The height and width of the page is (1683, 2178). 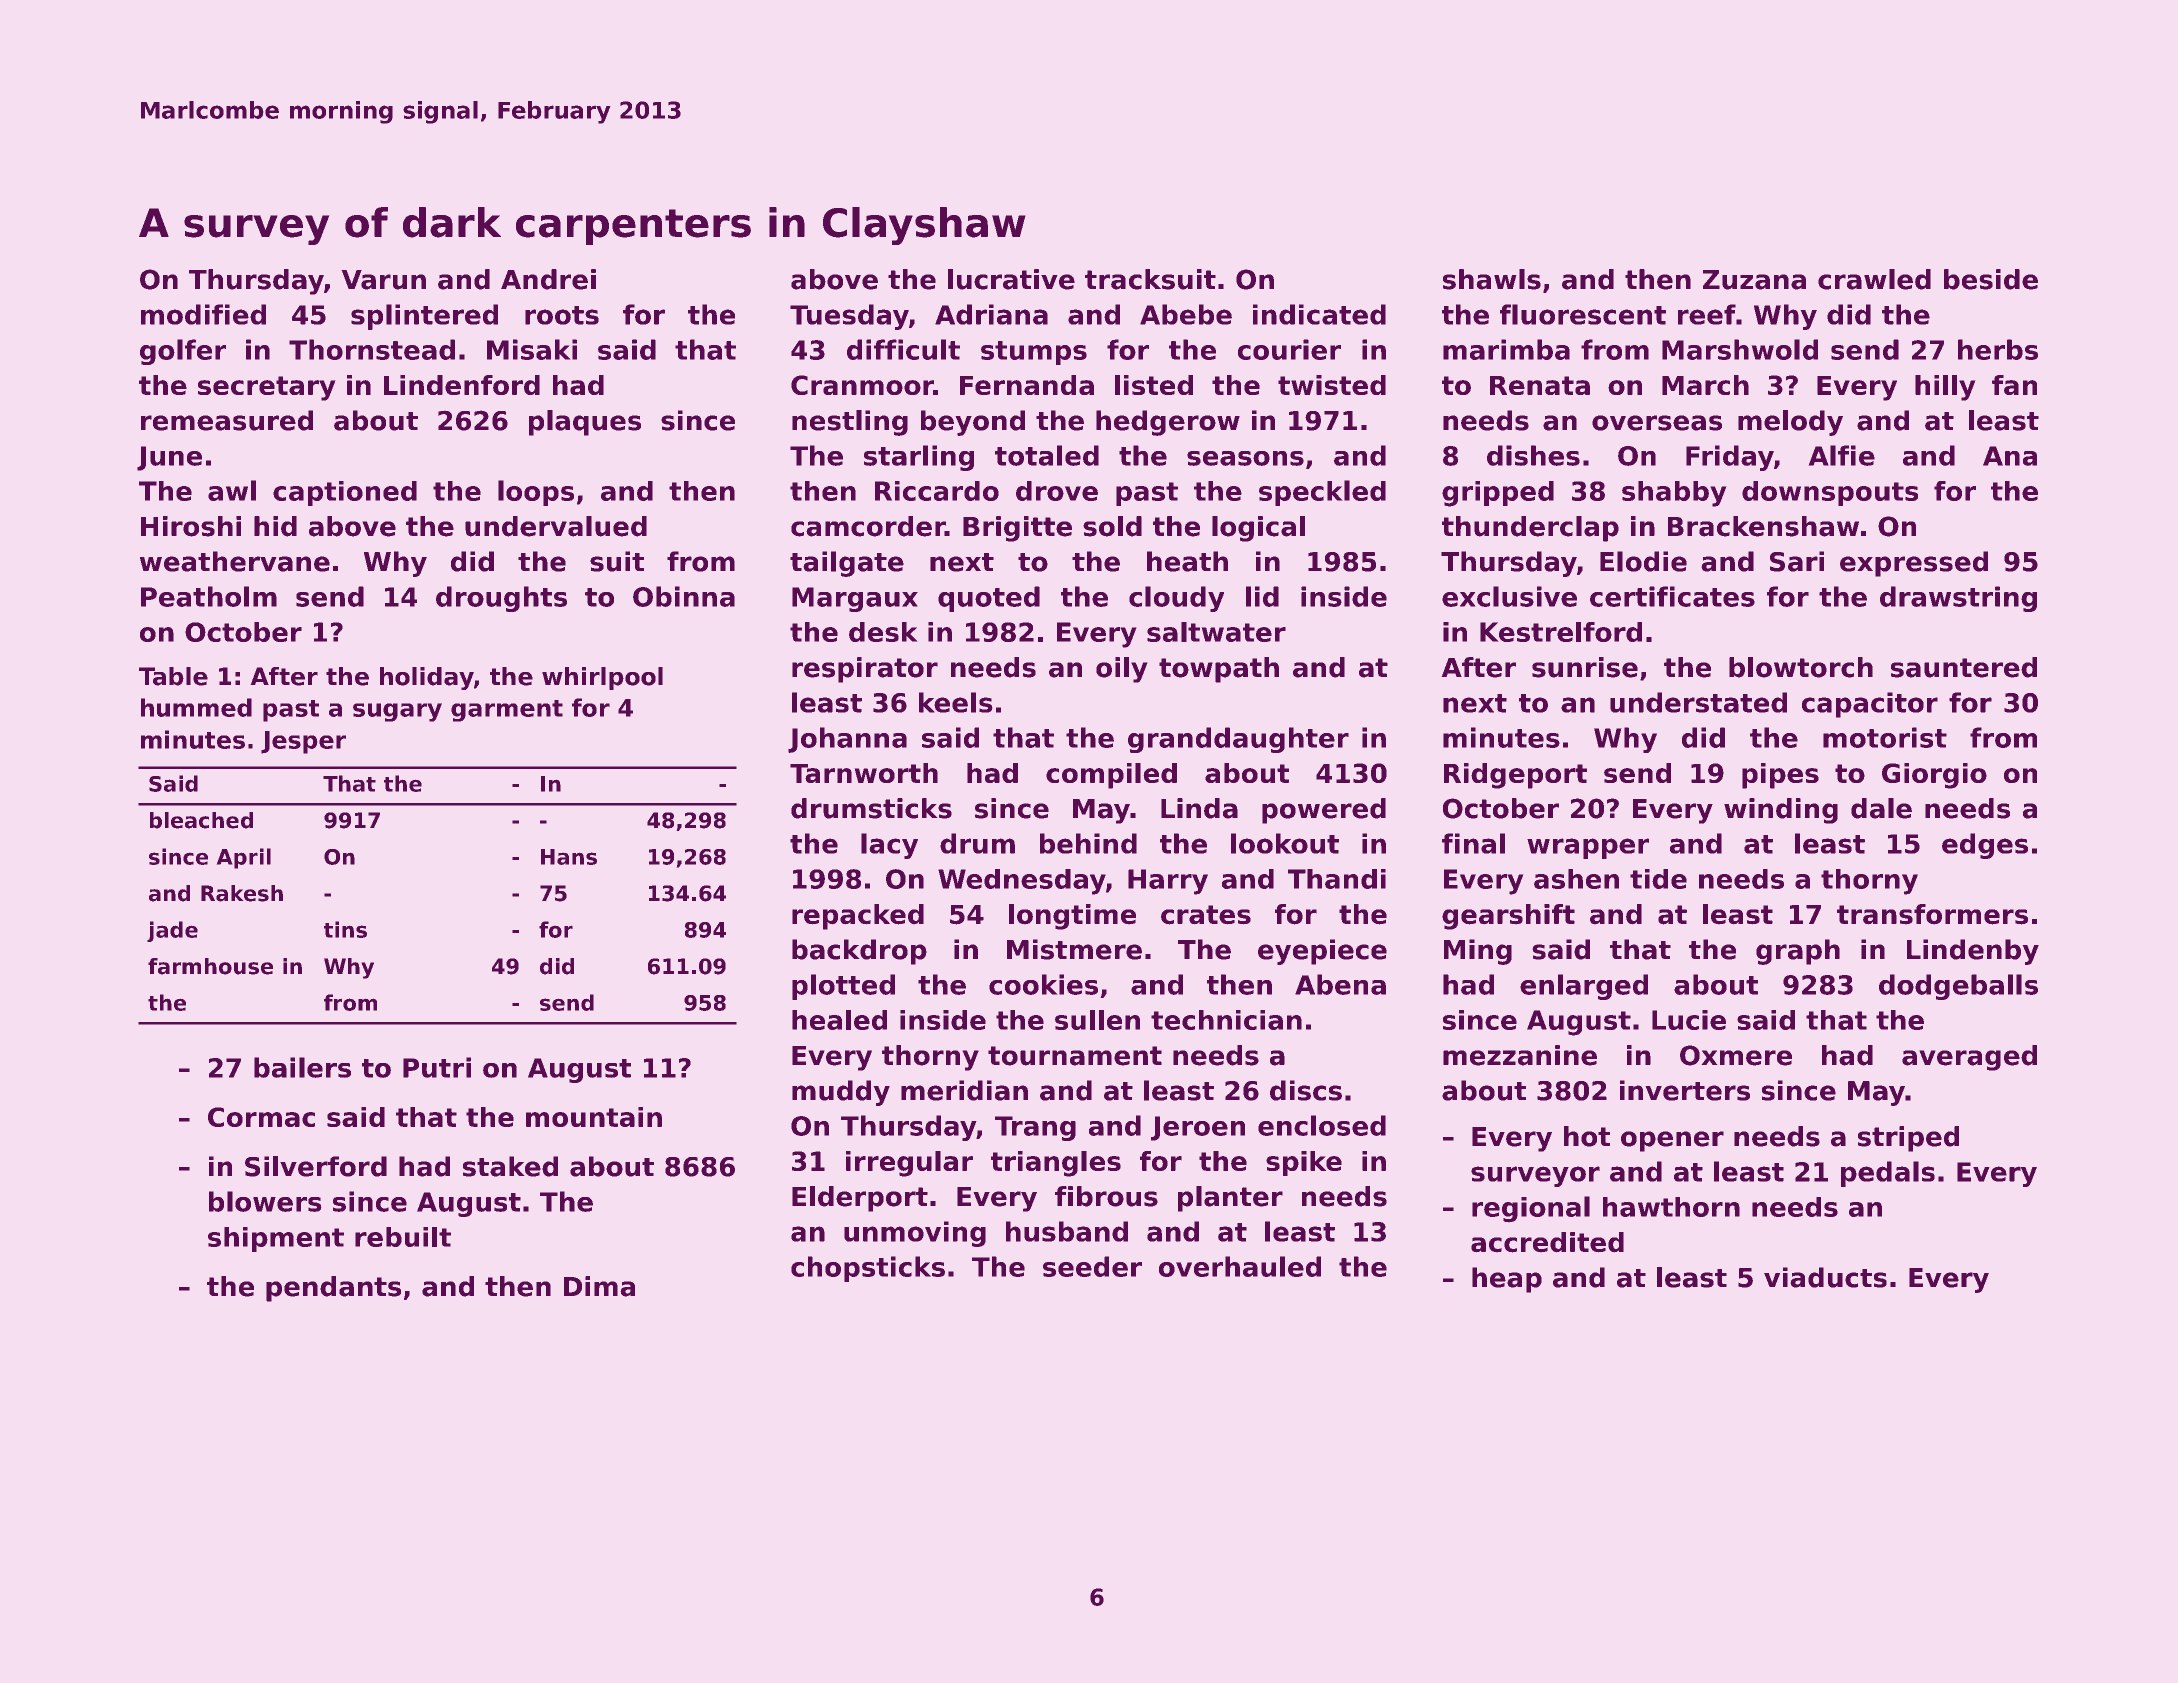 I want to click on behind, so click(x=1088, y=843).
